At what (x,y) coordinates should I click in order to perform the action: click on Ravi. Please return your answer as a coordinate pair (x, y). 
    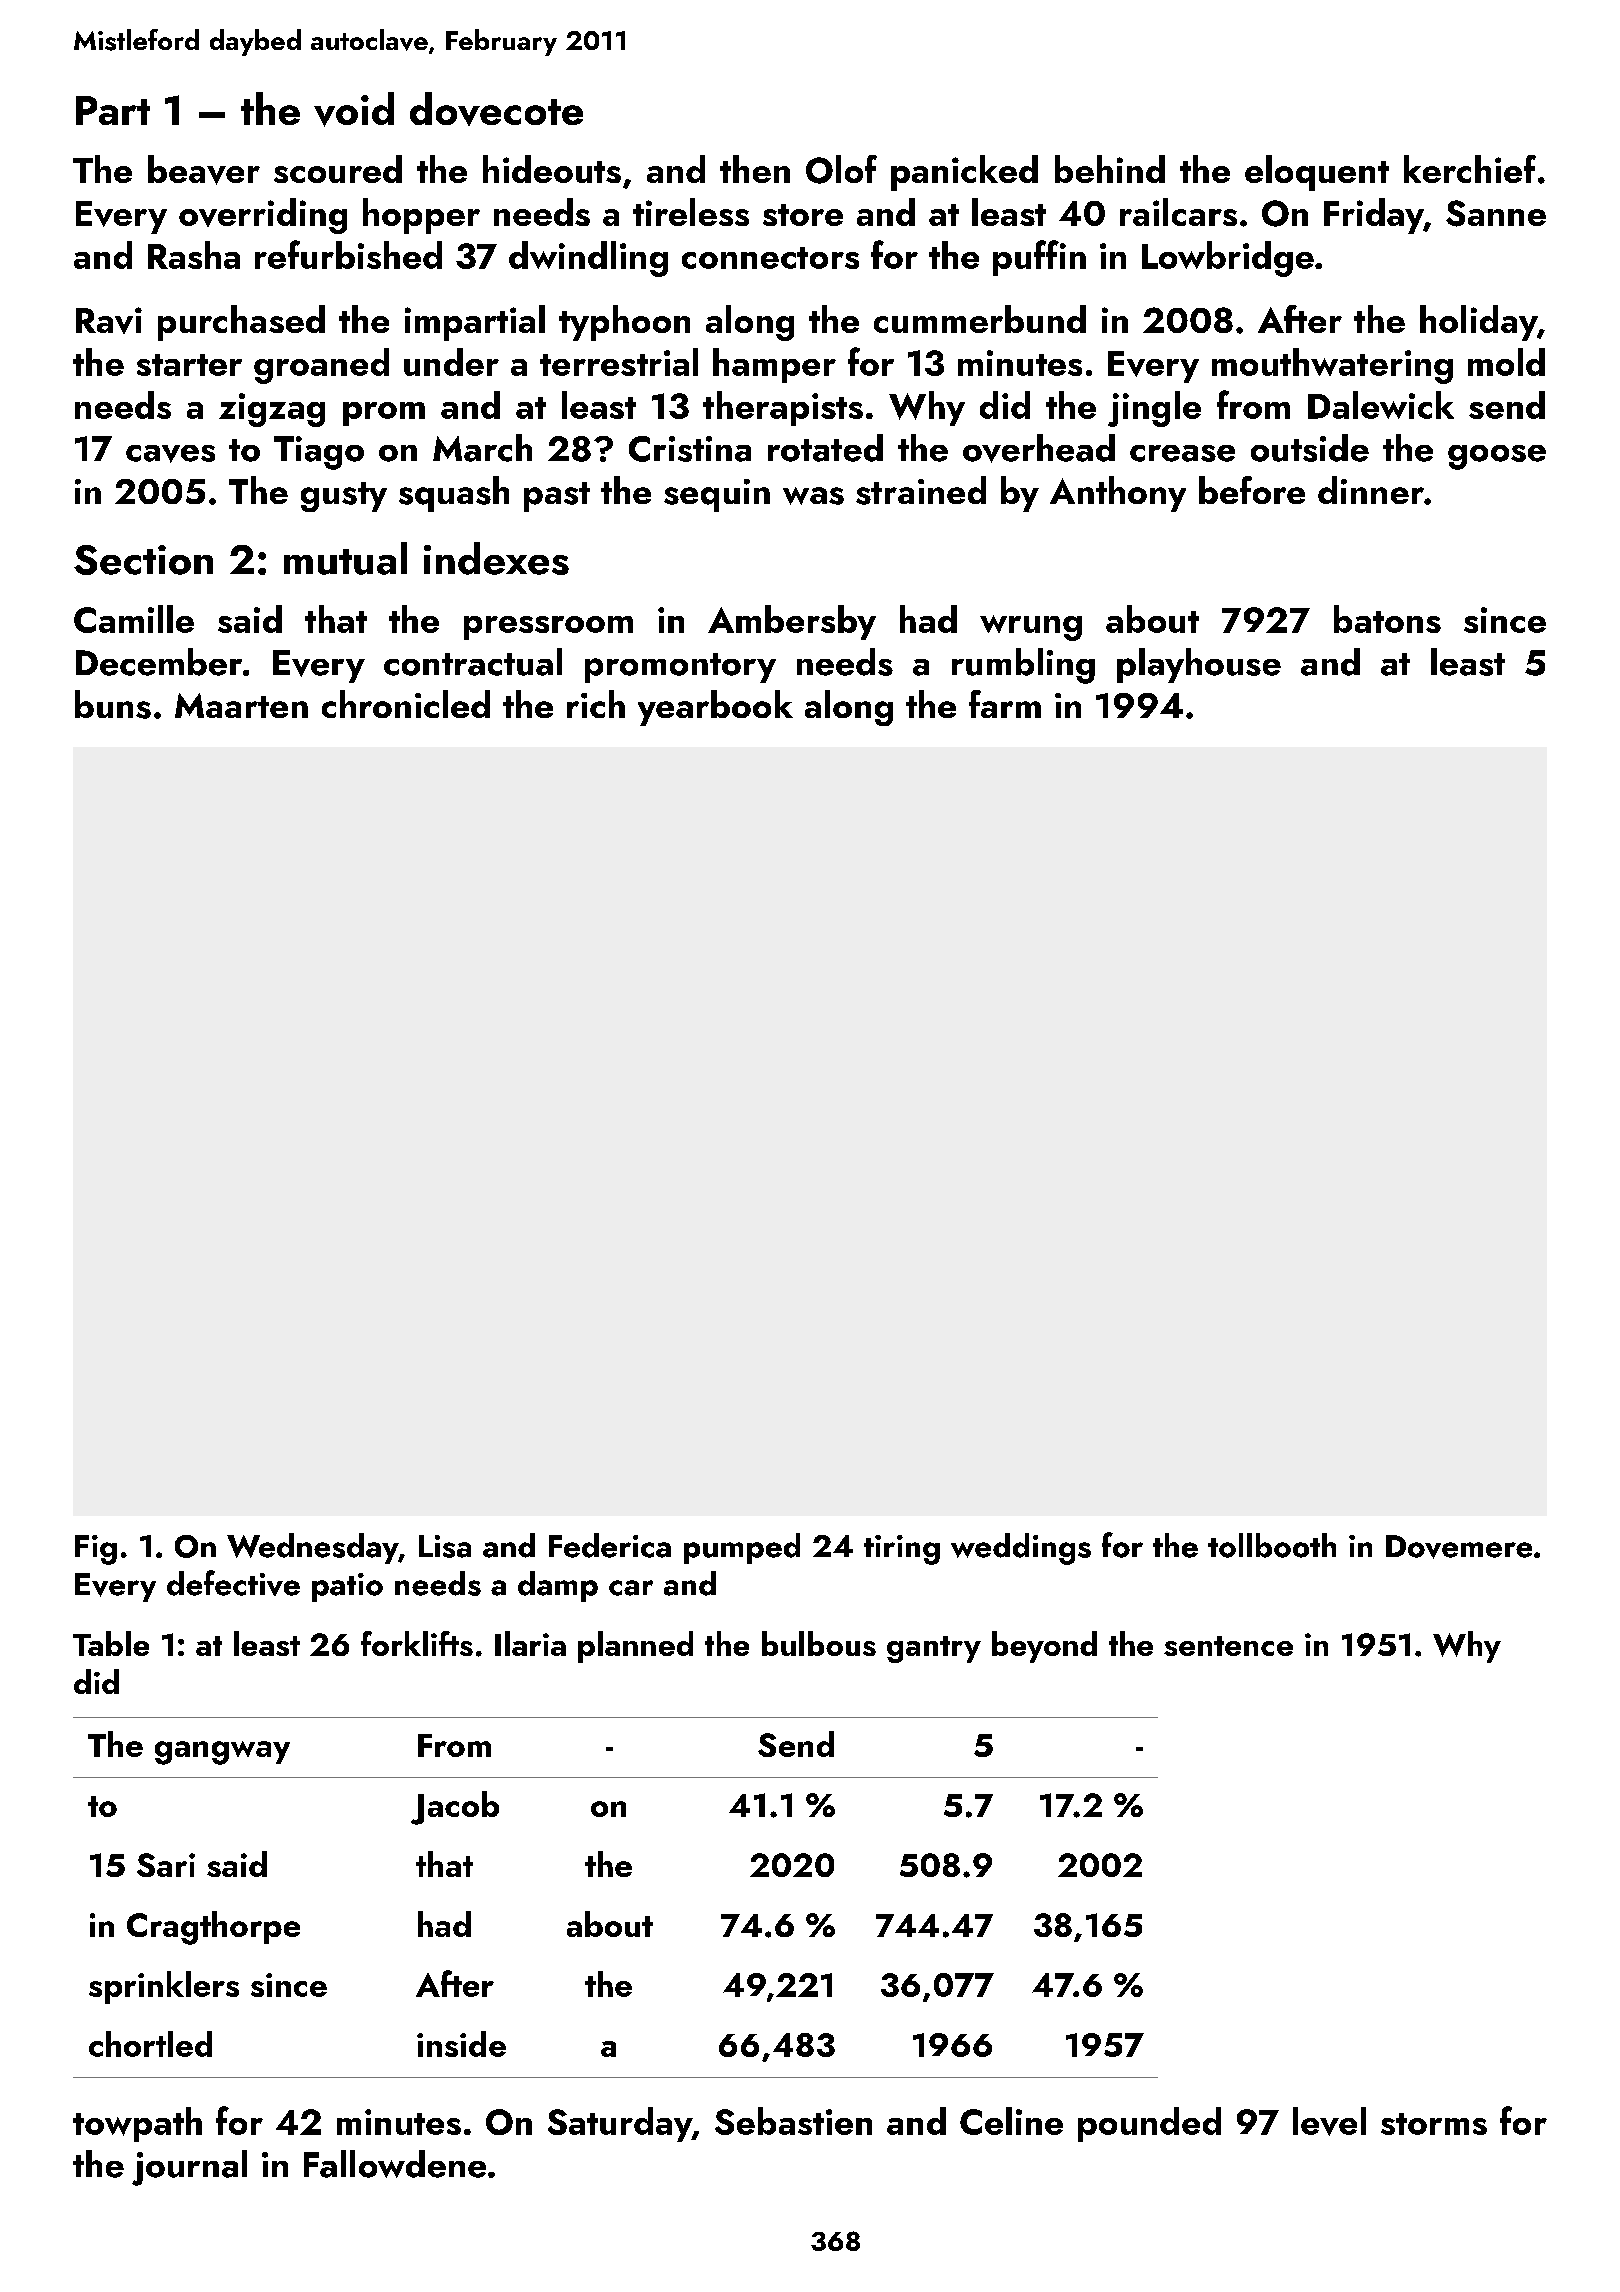
    Looking at the image, I should click on (109, 320).
